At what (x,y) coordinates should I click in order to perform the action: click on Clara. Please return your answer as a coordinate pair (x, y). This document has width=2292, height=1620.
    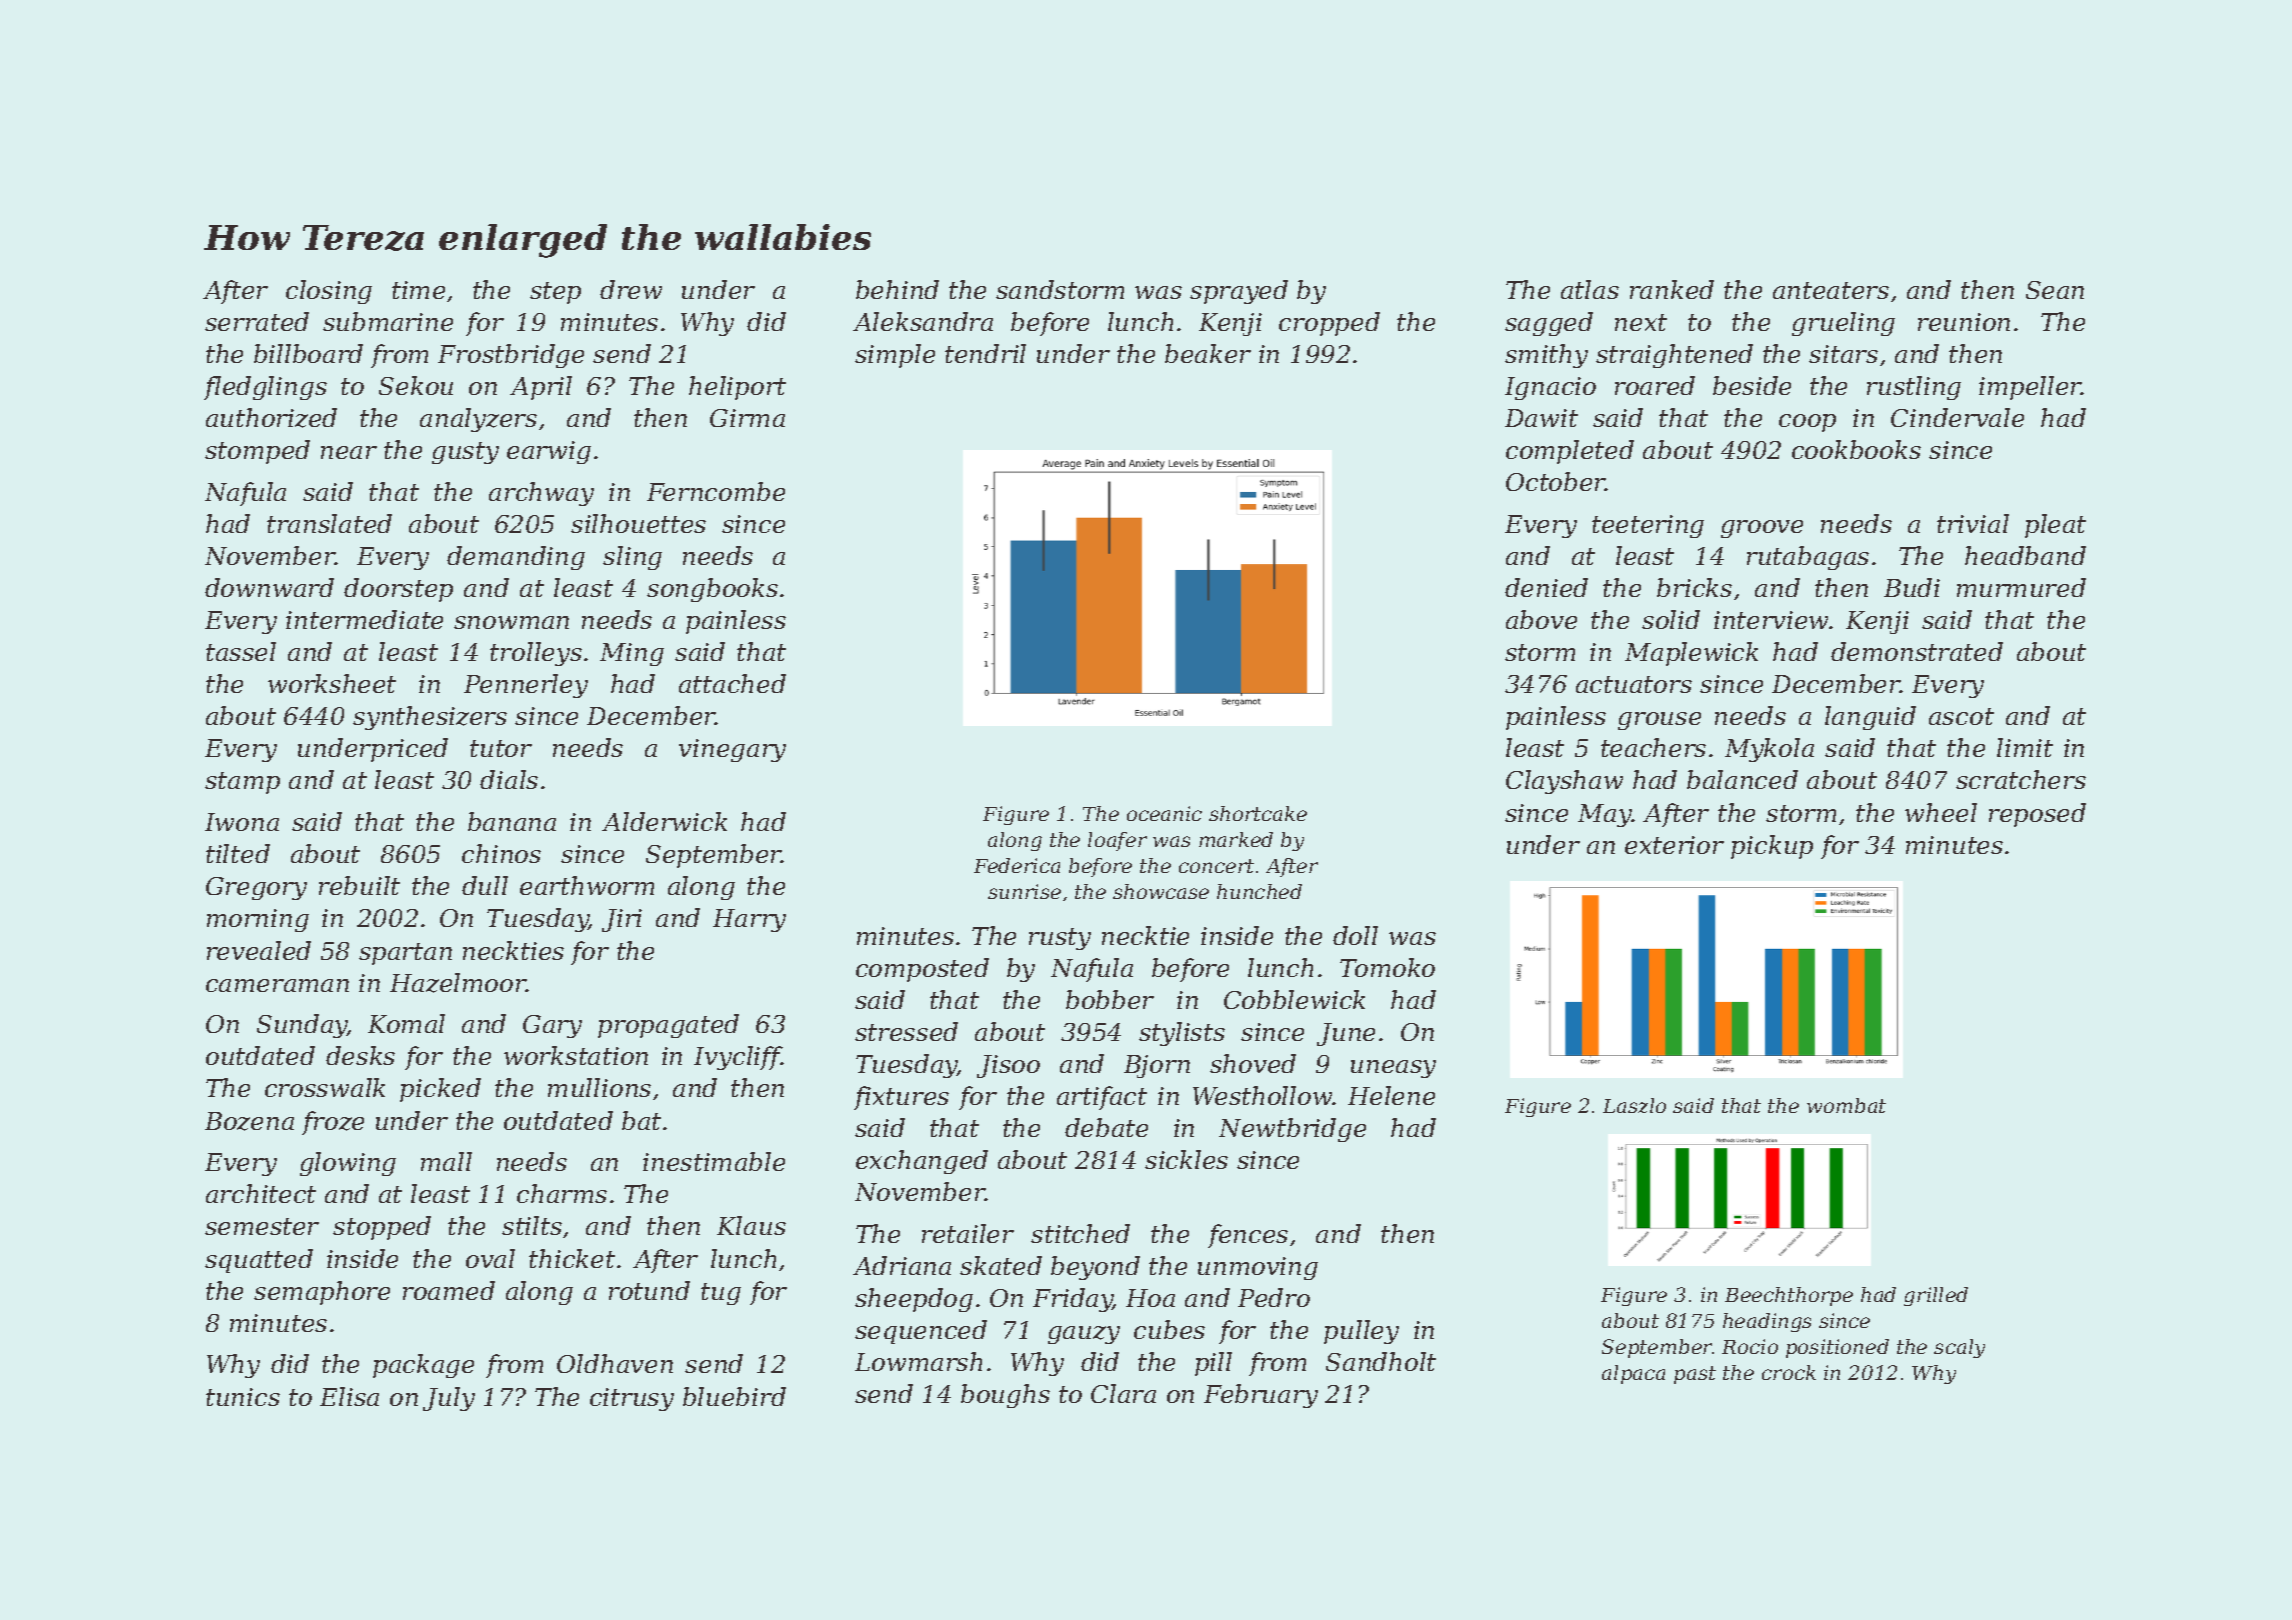
    Looking at the image, I should click on (1123, 1393).
